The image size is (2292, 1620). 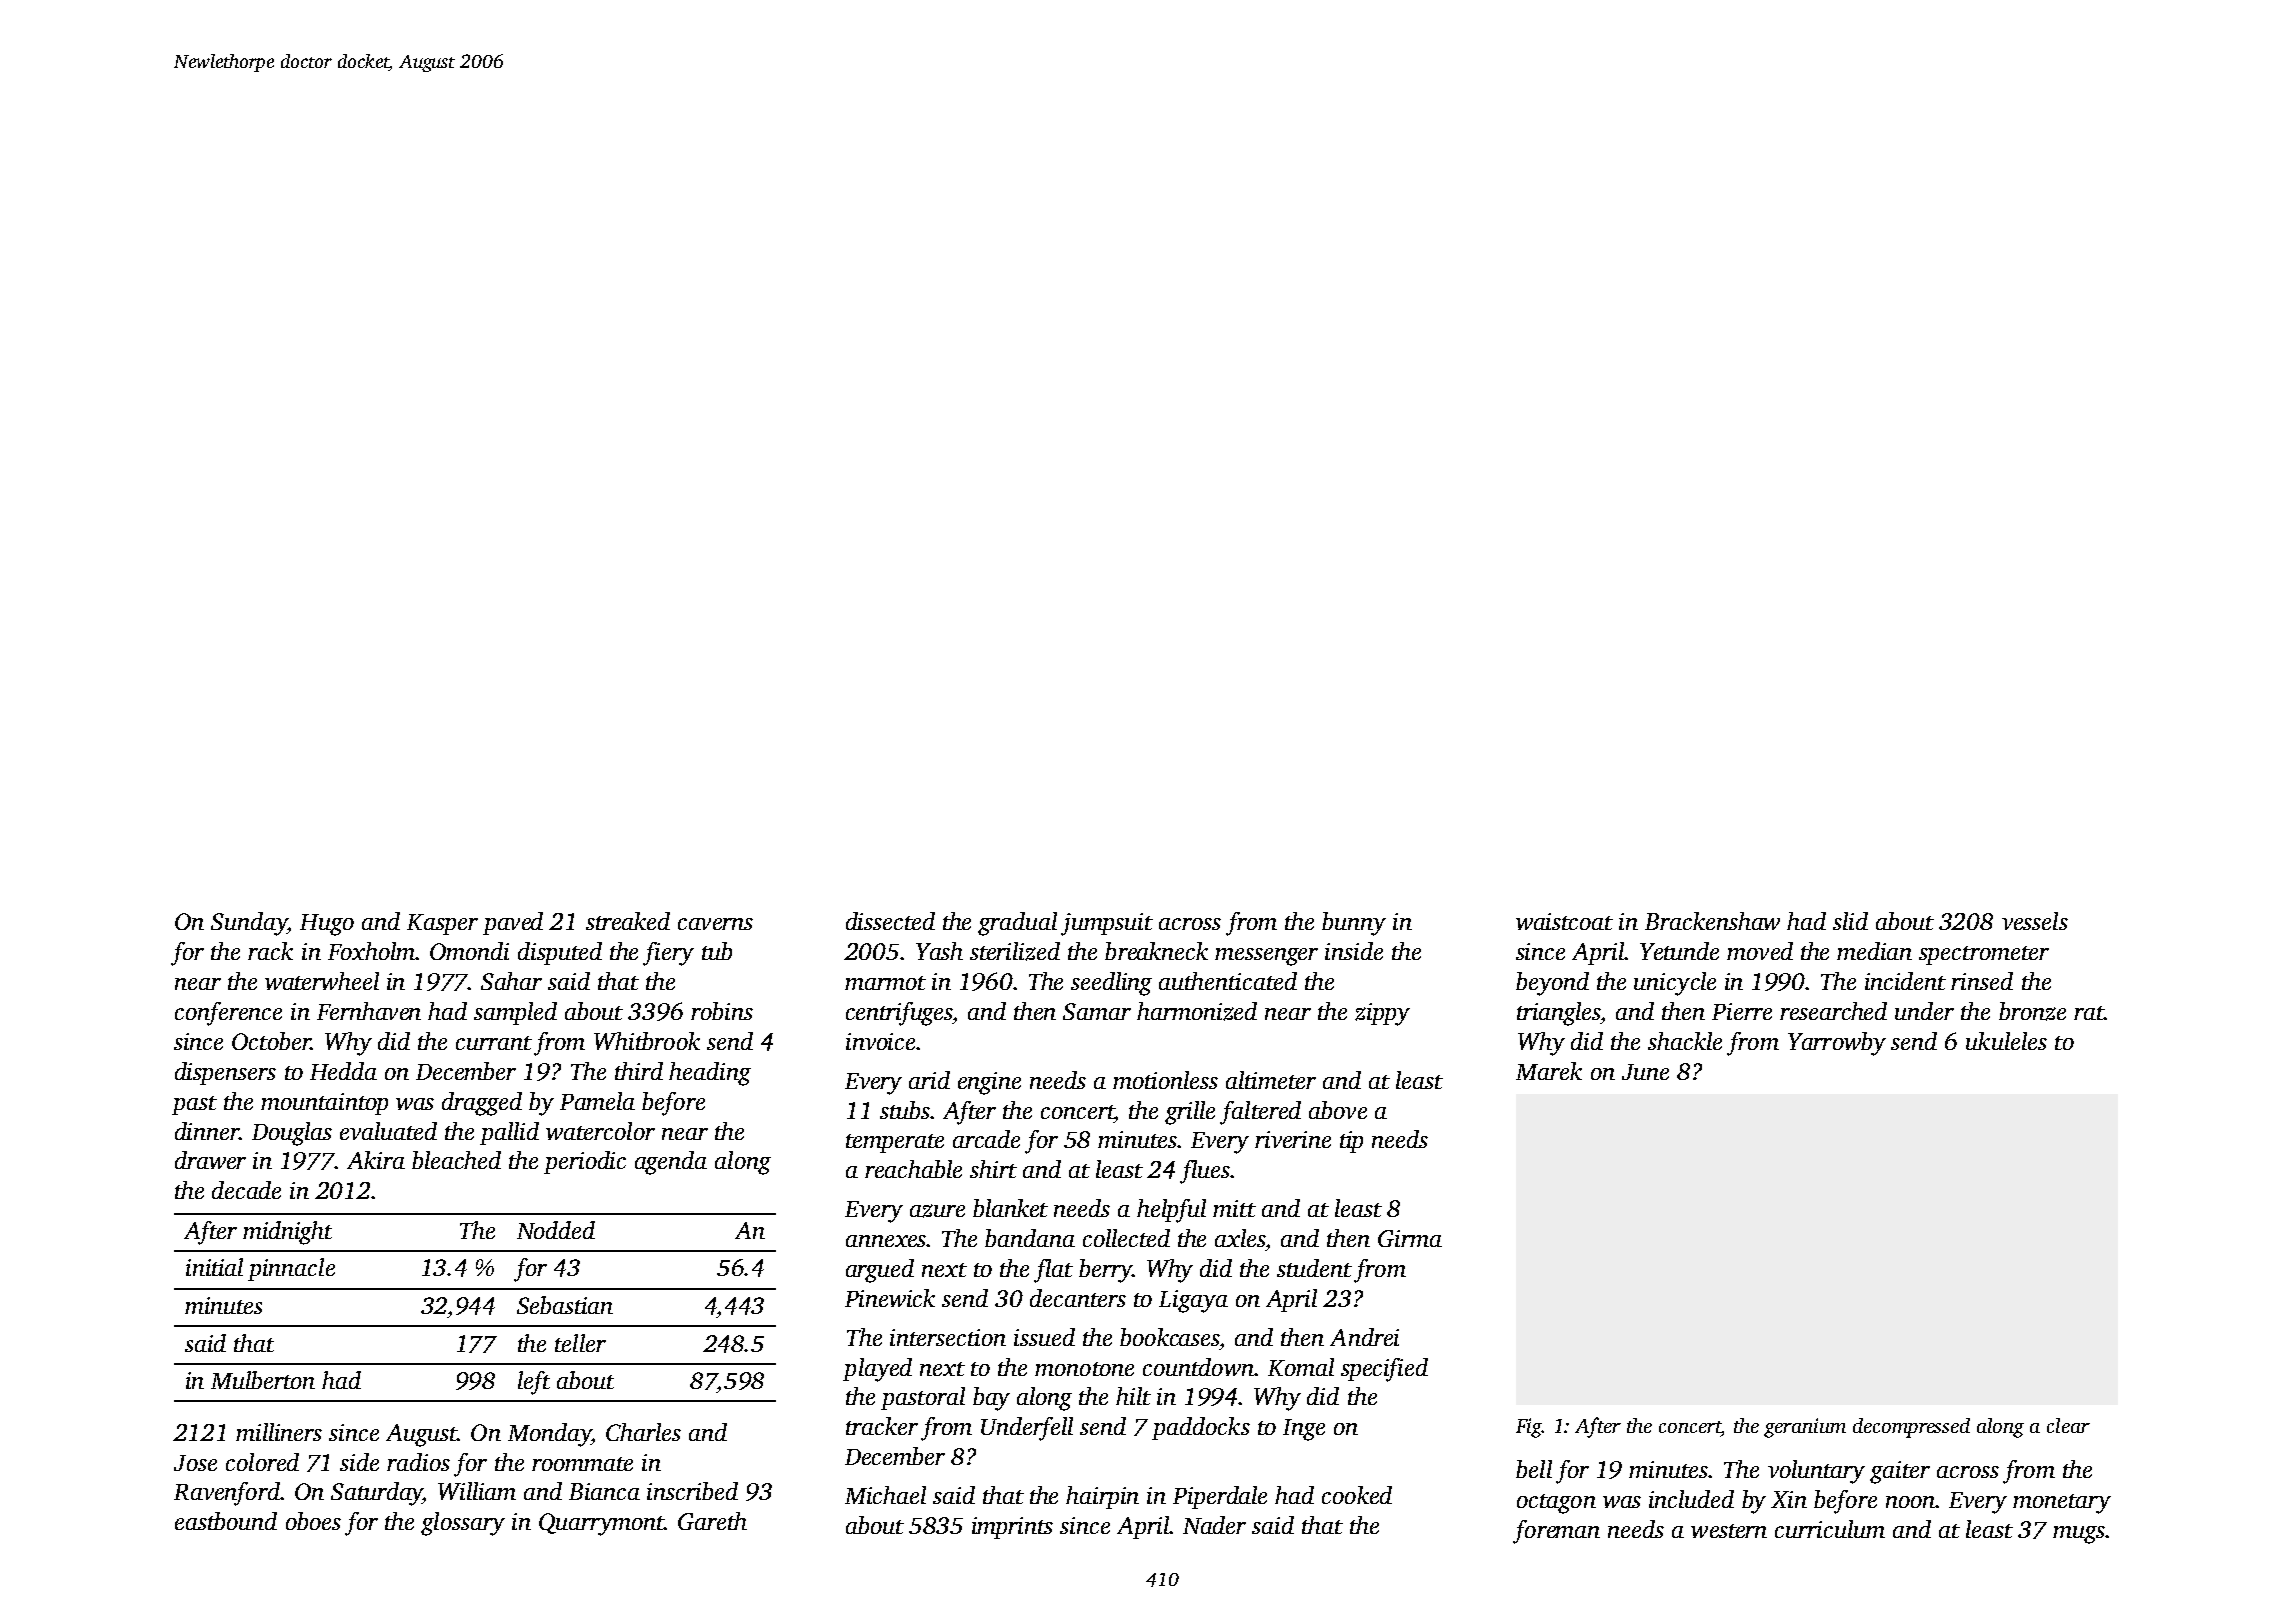 I want to click on eastbound, so click(x=226, y=1521).
